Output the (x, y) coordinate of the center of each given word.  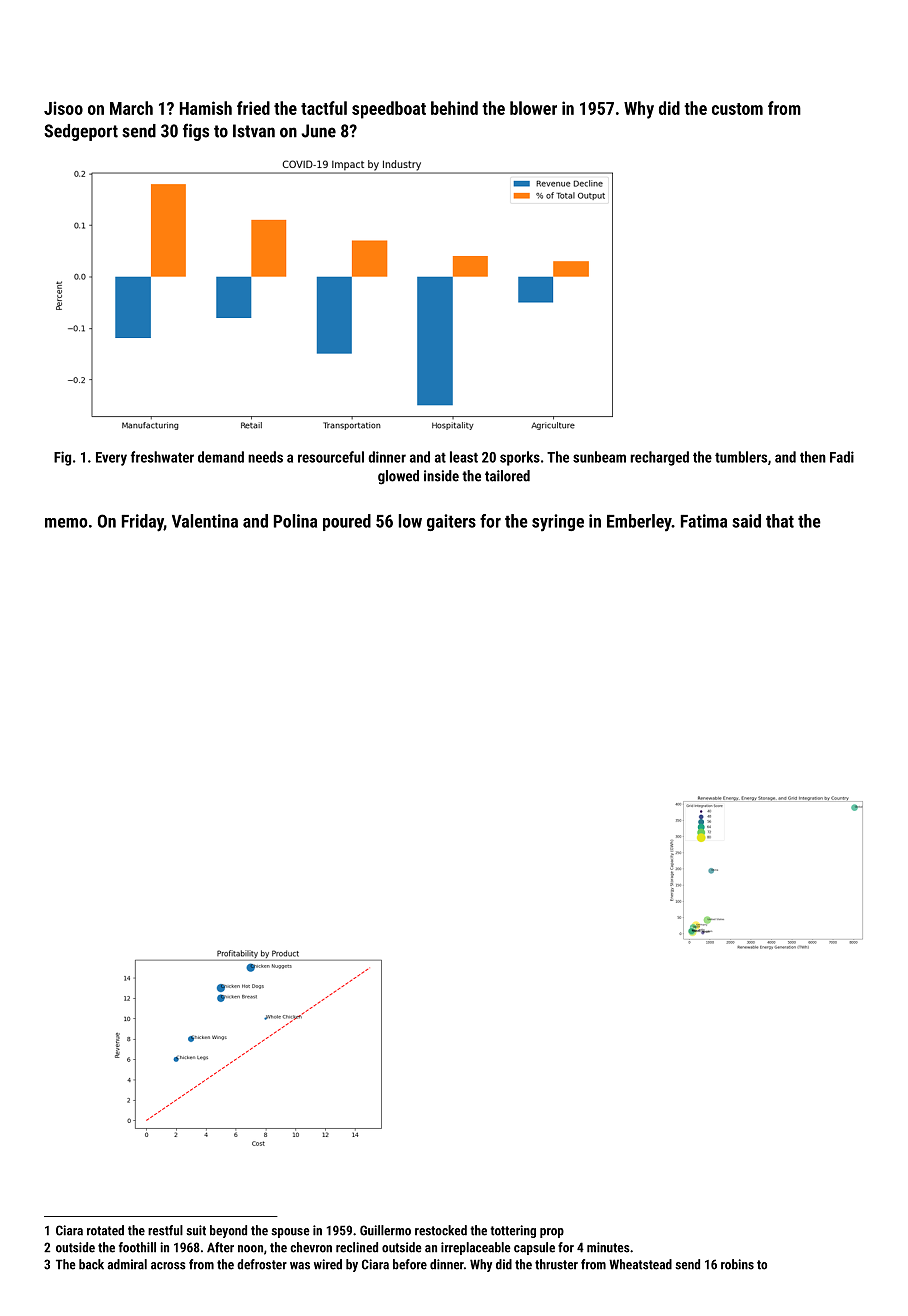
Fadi (842, 457)
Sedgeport (81, 132)
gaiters (451, 522)
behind (454, 108)
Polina (295, 521)
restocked (441, 1230)
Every (111, 459)
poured (347, 522)
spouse (290, 1233)
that (780, 521)
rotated (105, 1230)
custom (737, 109)
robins (737, 1264)
